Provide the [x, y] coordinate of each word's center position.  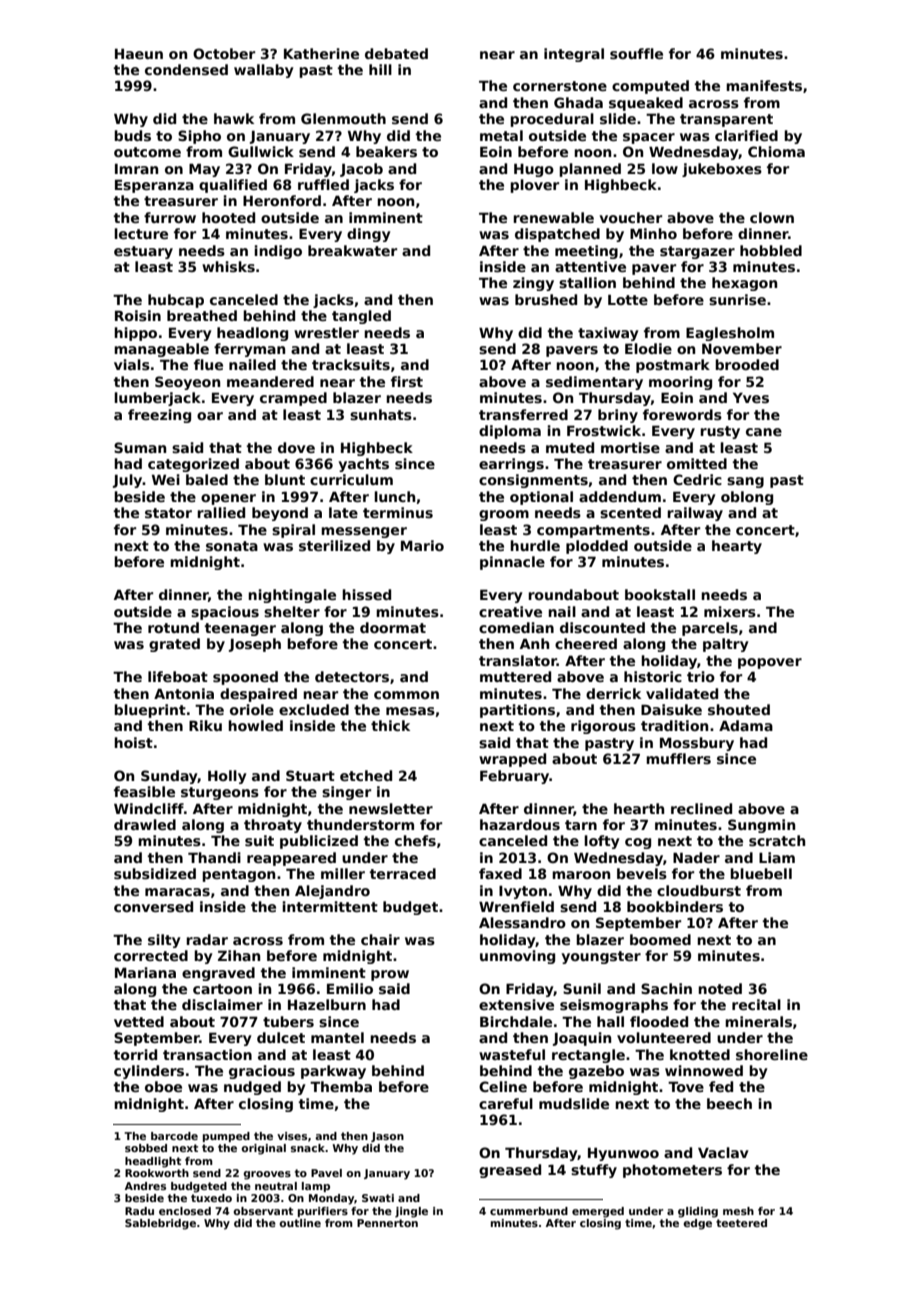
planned [590, 170]
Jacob [361, 170]
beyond [280, 514]
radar [207, 939]
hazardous [520, 824]
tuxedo [211, 1198]
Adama [746, 725]
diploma [510, 432]
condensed [186, 69]
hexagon [744, 284]
